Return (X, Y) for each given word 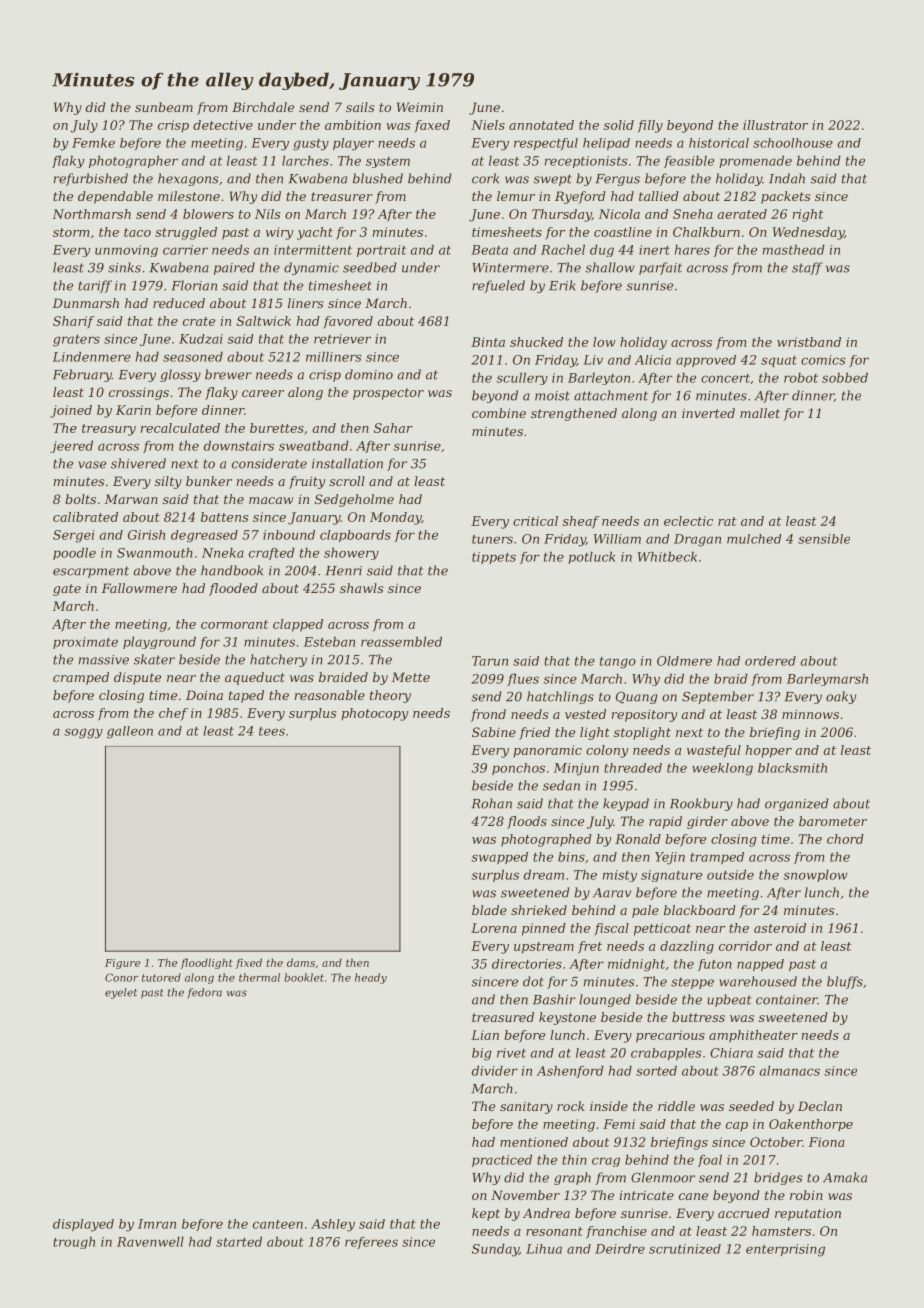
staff (807, 268)
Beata (489, 250)
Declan (820, 1106)
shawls (361, 588)
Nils (267, 214)
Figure (123, 964)
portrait (381, 251)
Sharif (73, 322)
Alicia (653, 360)
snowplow (816, 876)
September (718, 697)
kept (486, 1214)
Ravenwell (150, 1242)
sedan (561, 785)
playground (159, 643)
